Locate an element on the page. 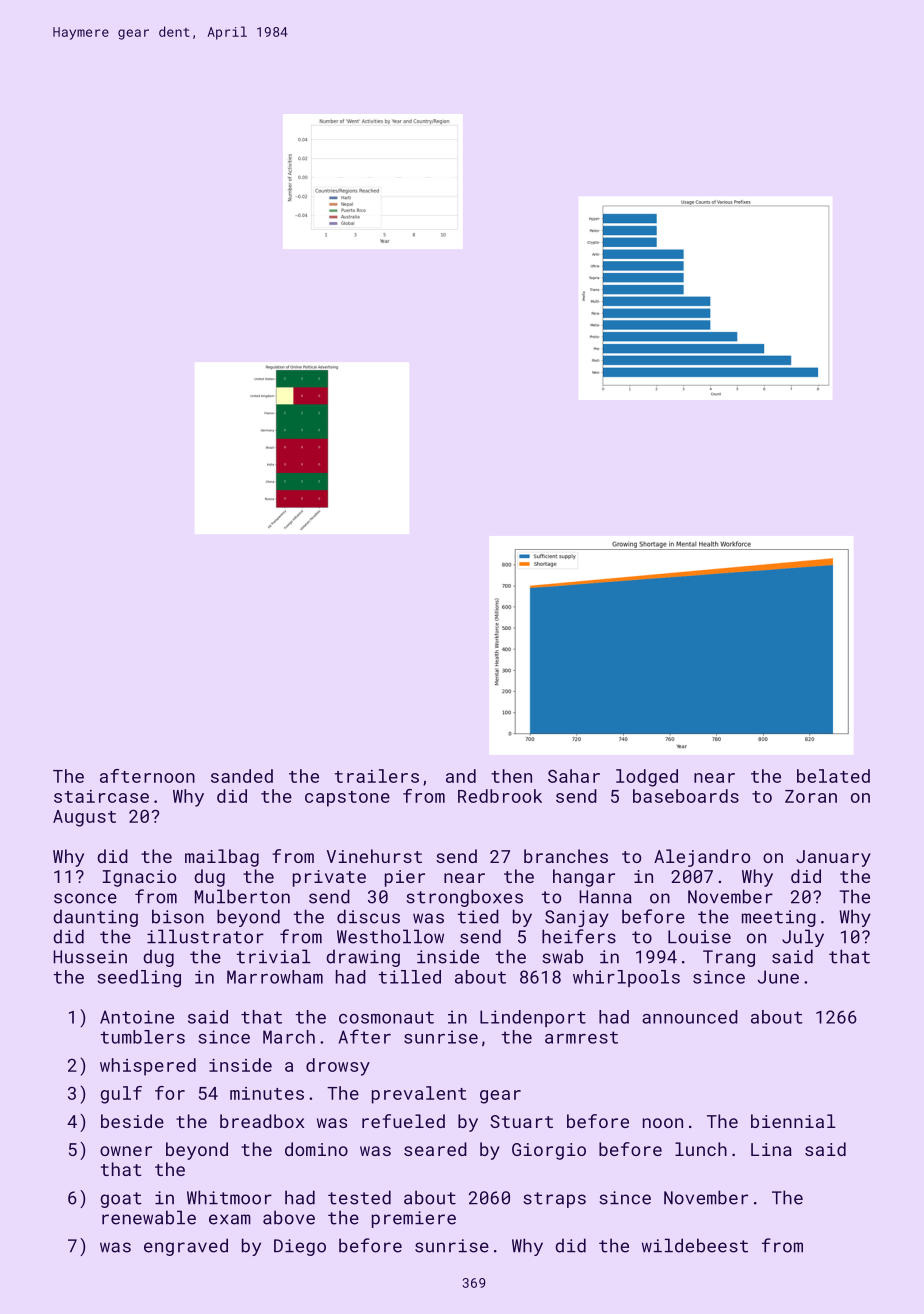  biennial is located at coordinates (793, 1121).
